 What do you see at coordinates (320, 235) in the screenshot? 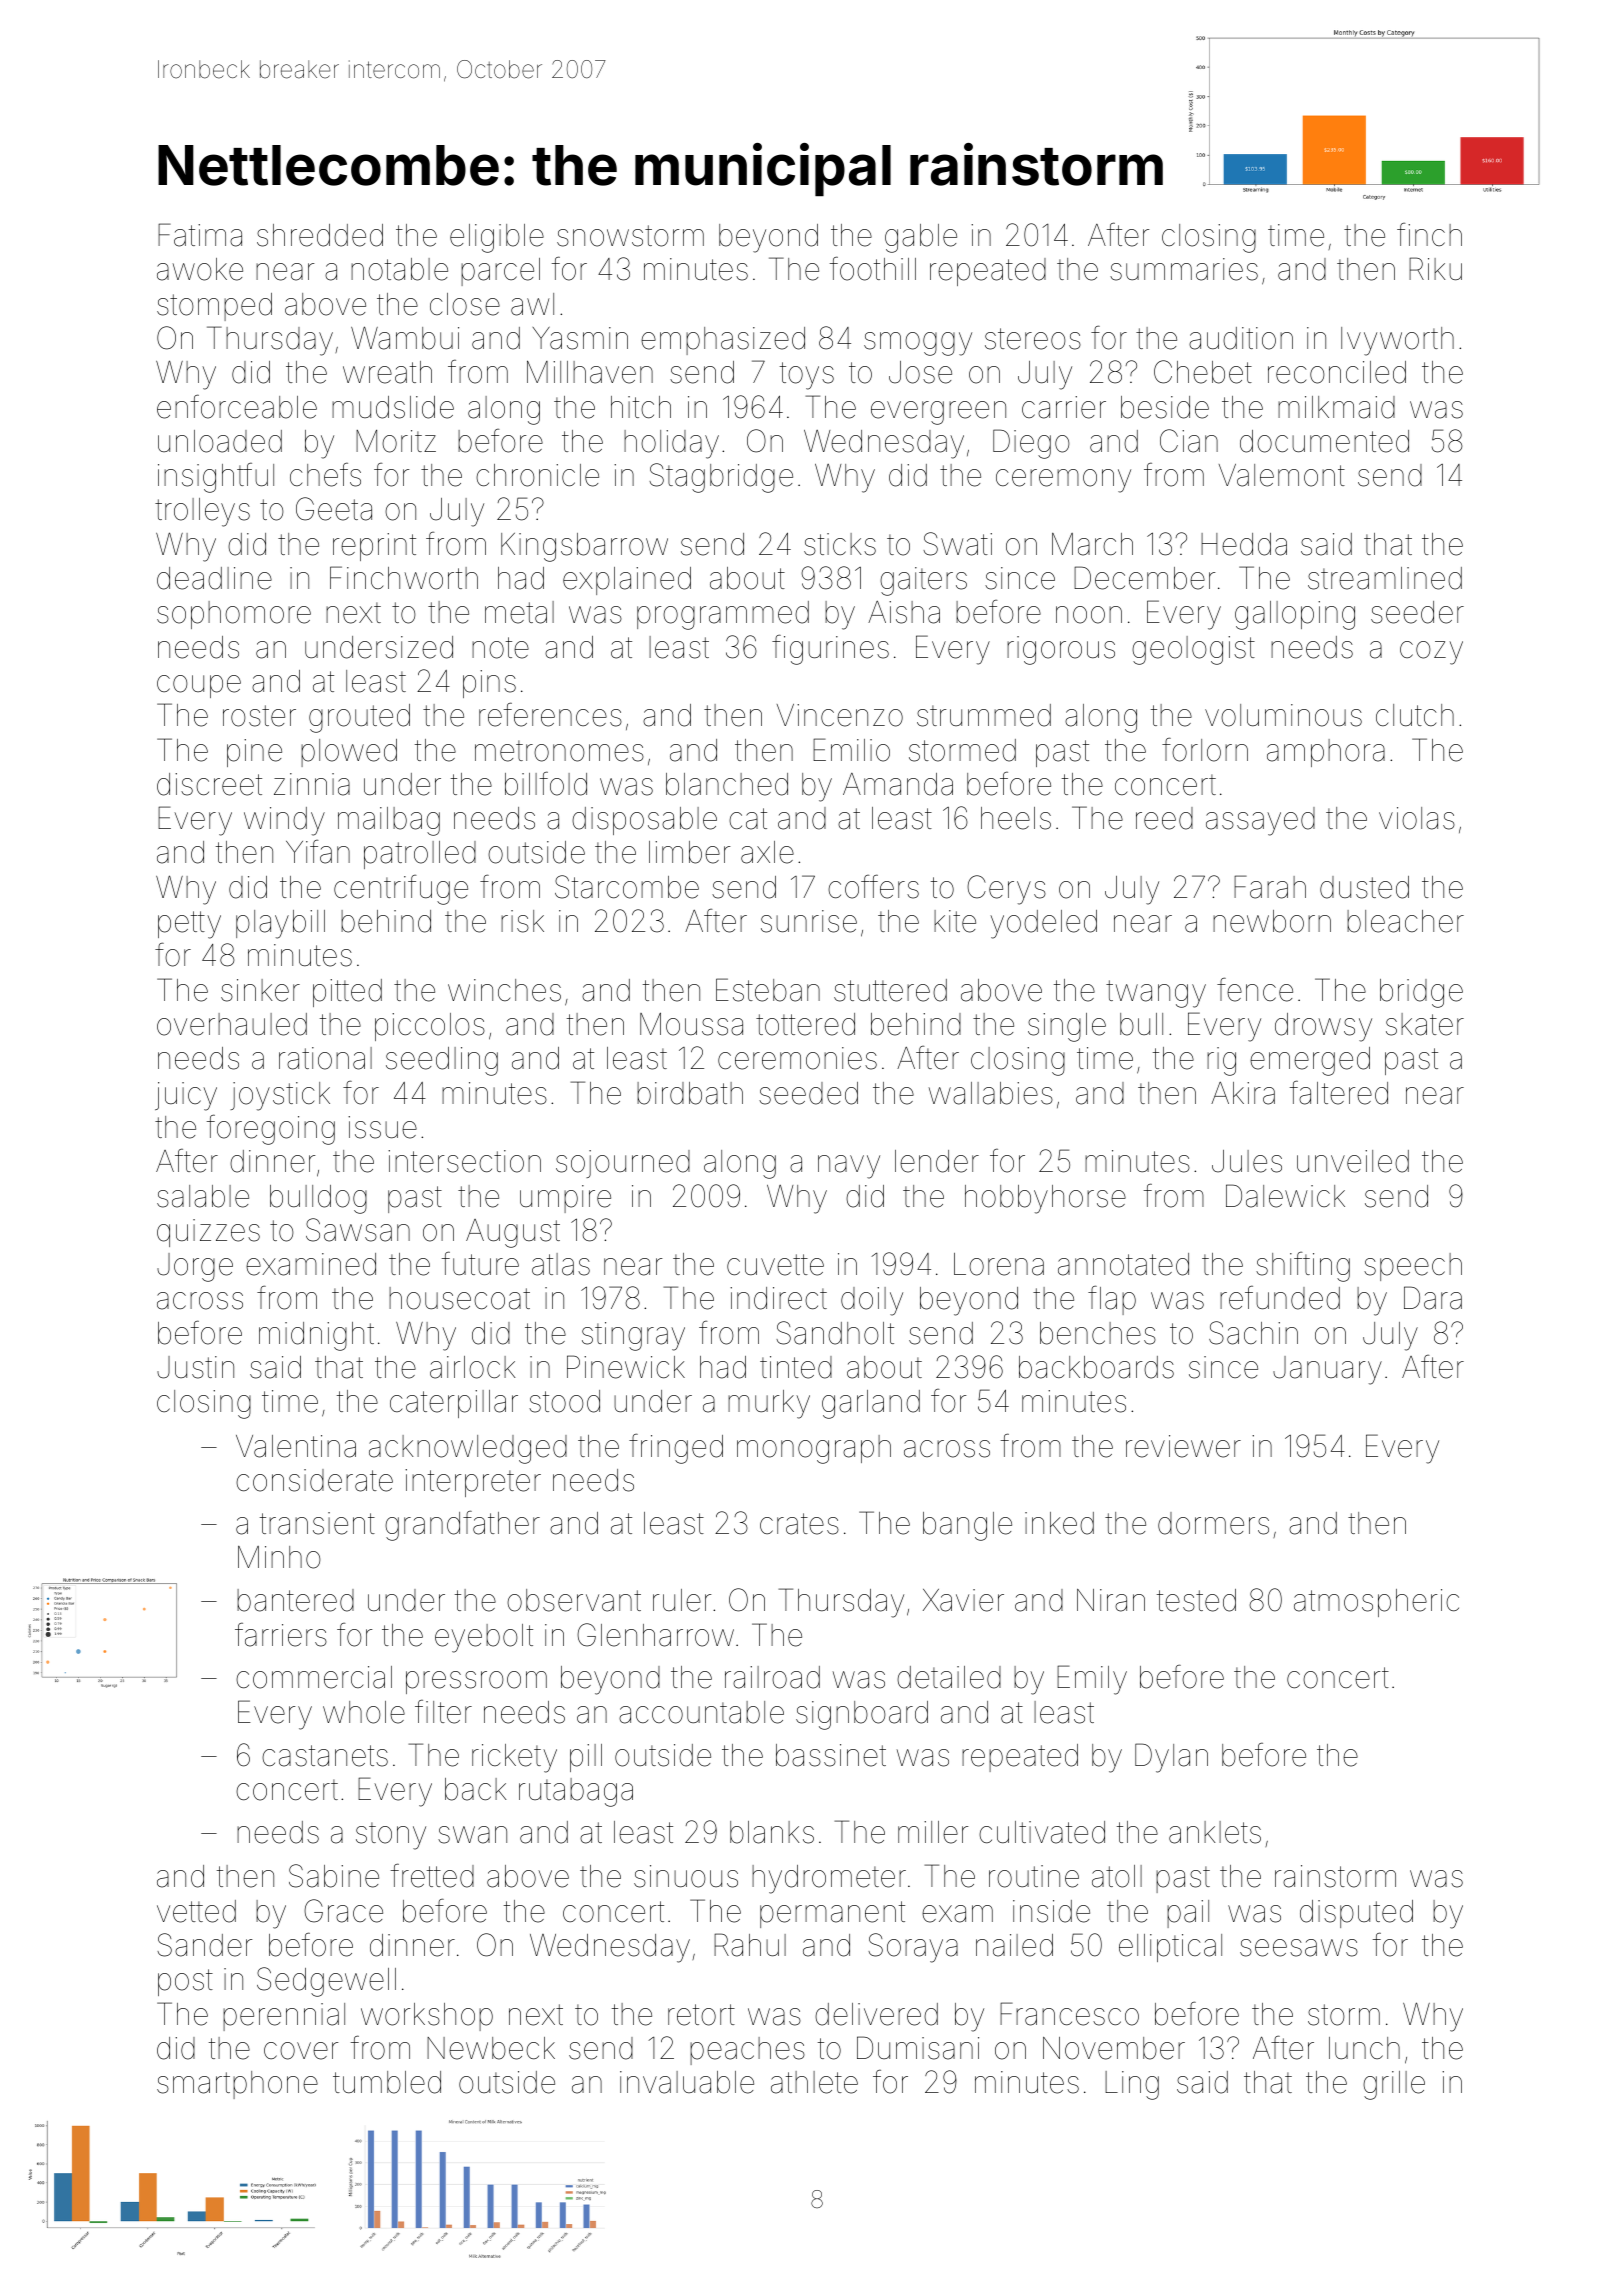
I see `shredded` at bounding box center [320, 235].
